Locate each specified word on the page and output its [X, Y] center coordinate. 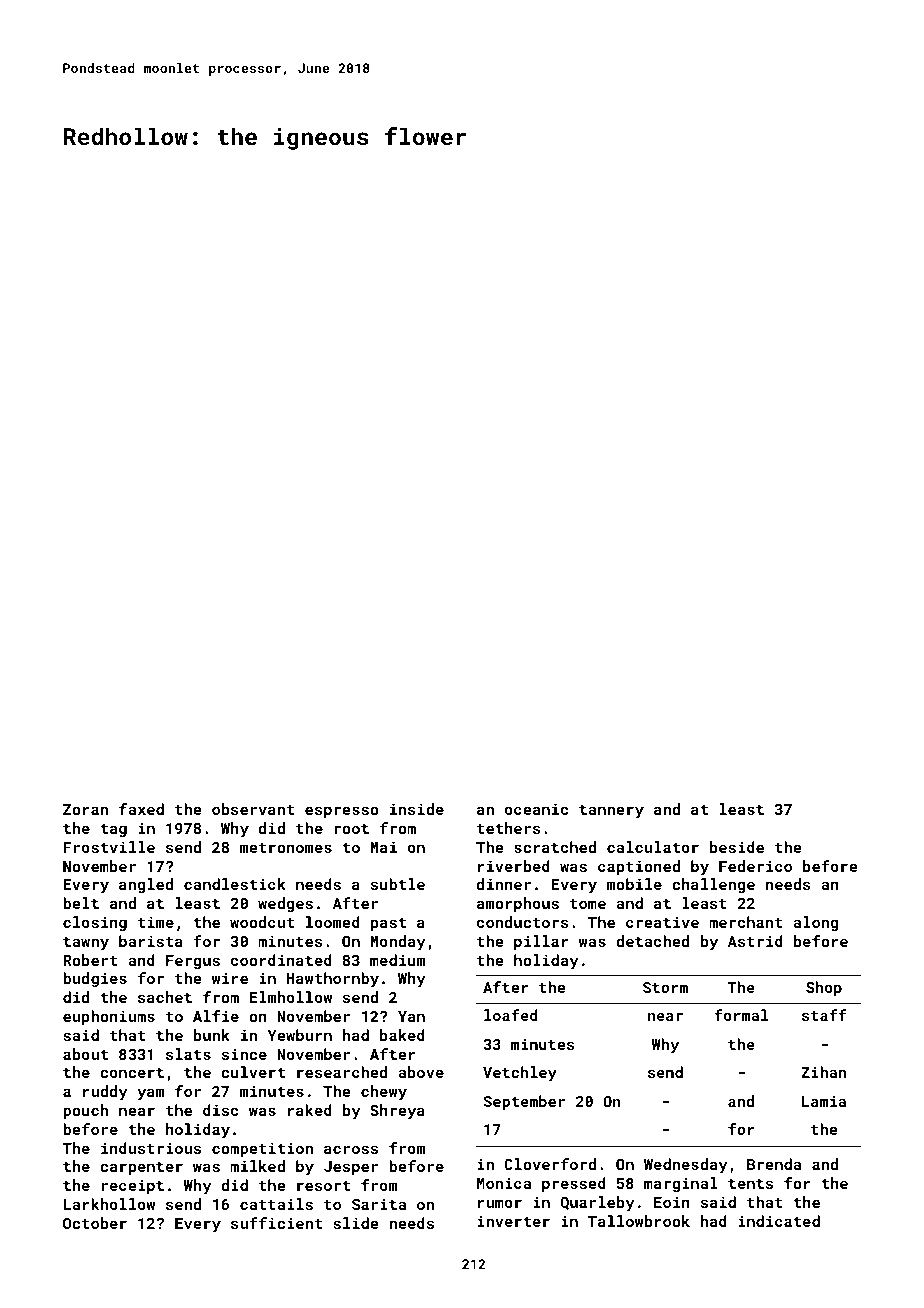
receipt [133, 1186]
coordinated [281, 960]
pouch [85, 1111]
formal [741, 1015]
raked [310, 1110]
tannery [611, 812]
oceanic [536, 809]
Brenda [774, 1164]
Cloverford [550, 1164]
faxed [141, 809]
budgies [95, 979]
